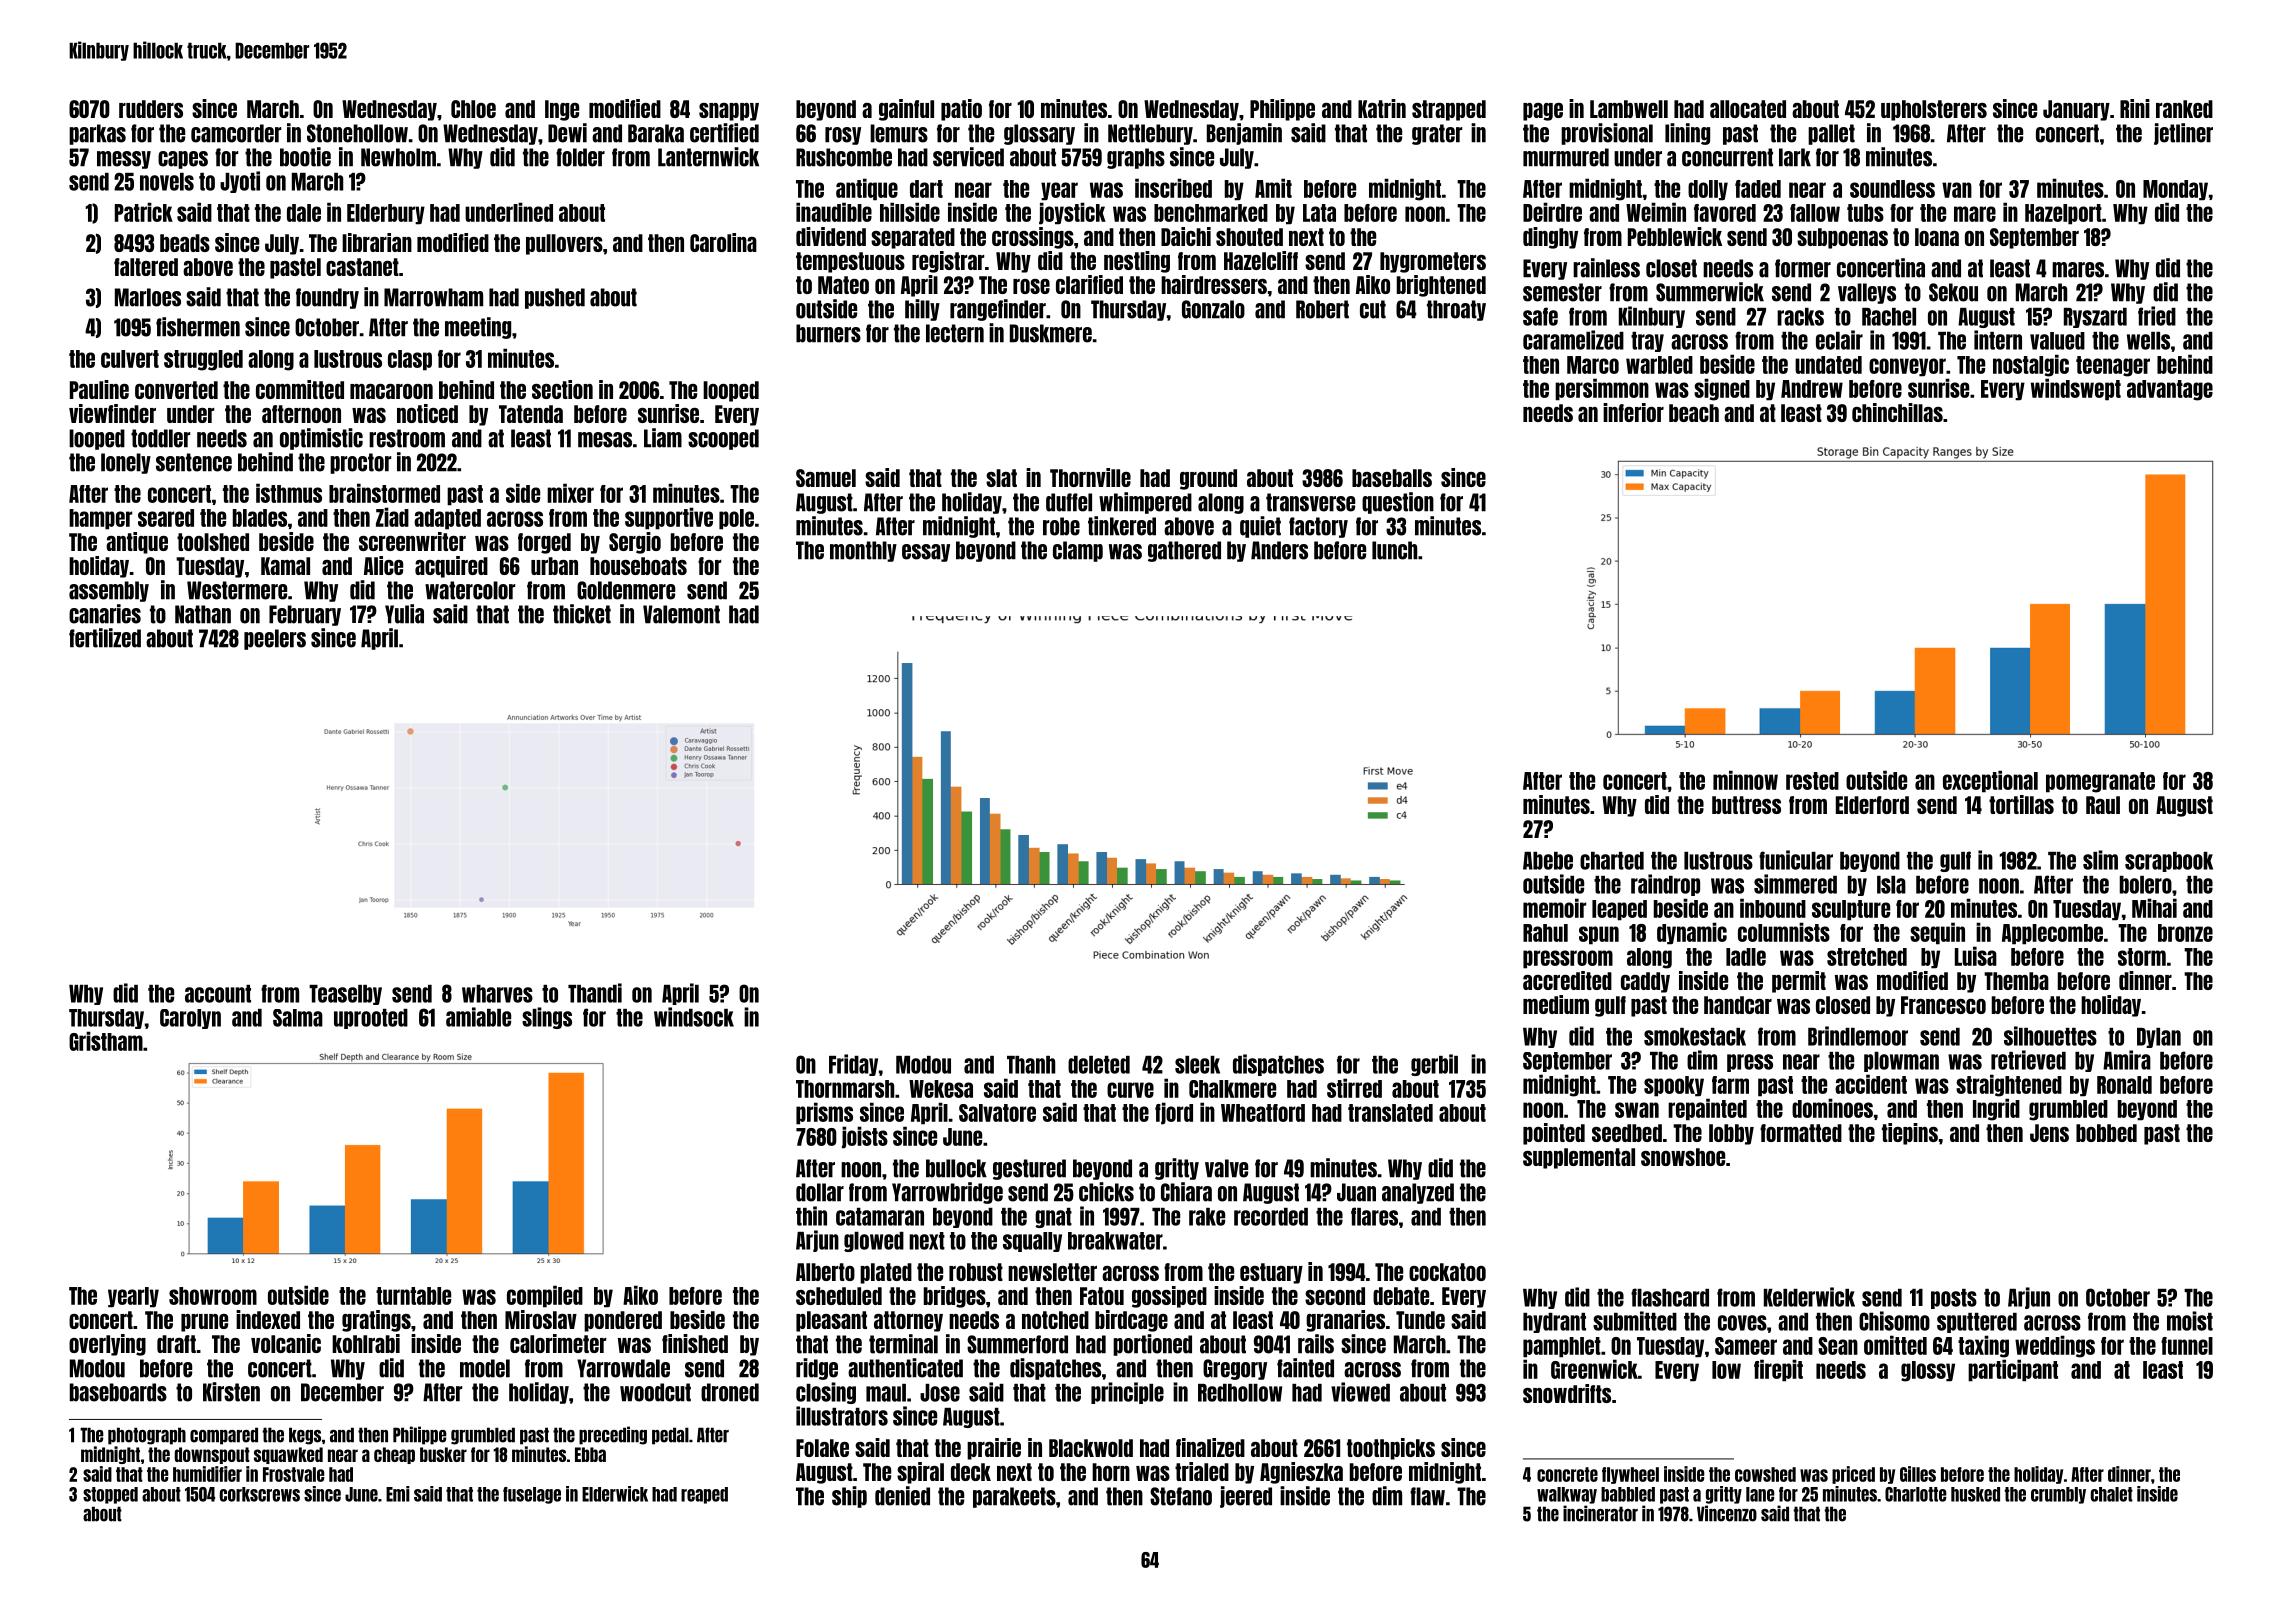  I want to click on clamp, so click(1078, 551).
